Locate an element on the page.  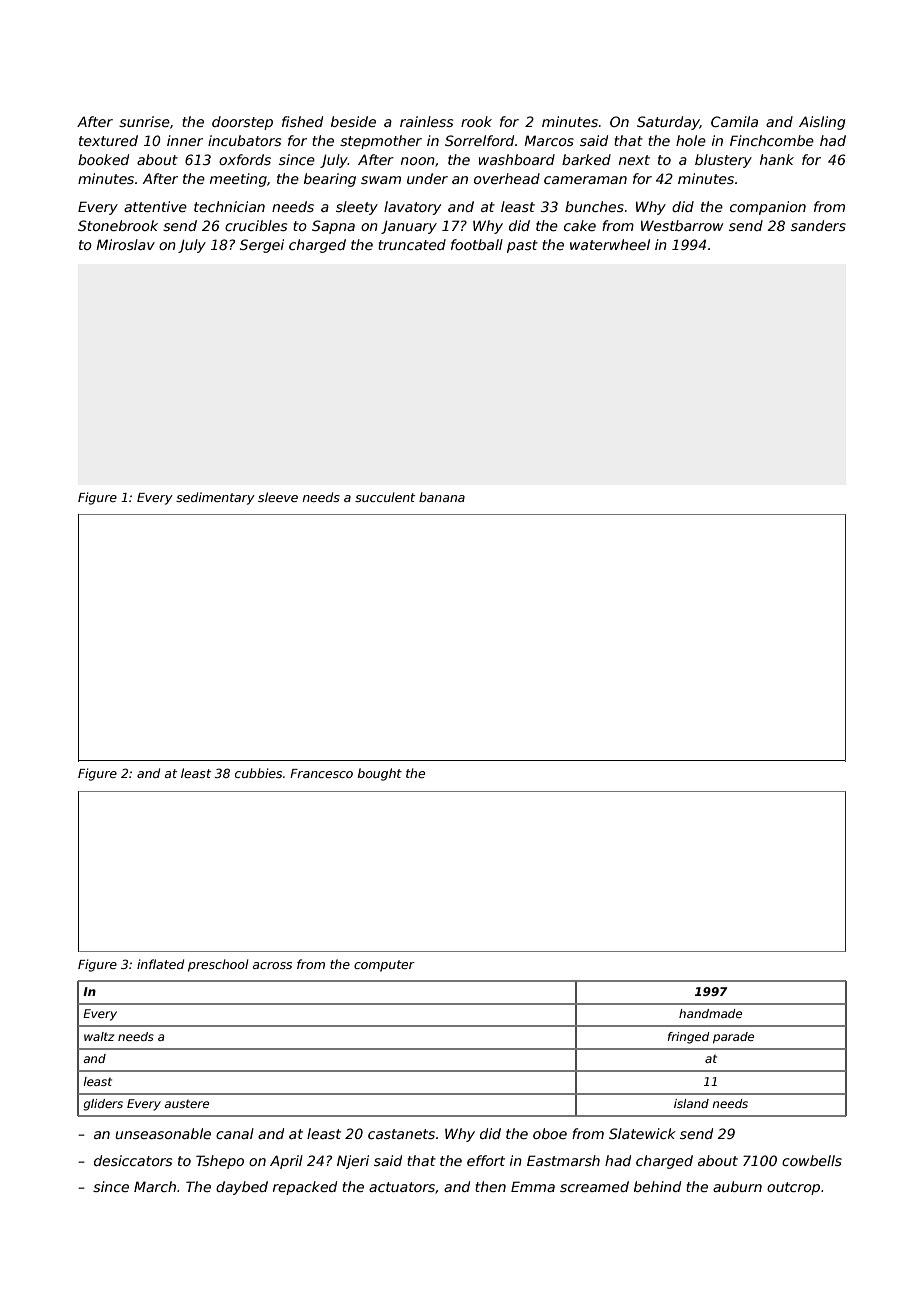
Miroslav is located at coordinates (125, 244).
